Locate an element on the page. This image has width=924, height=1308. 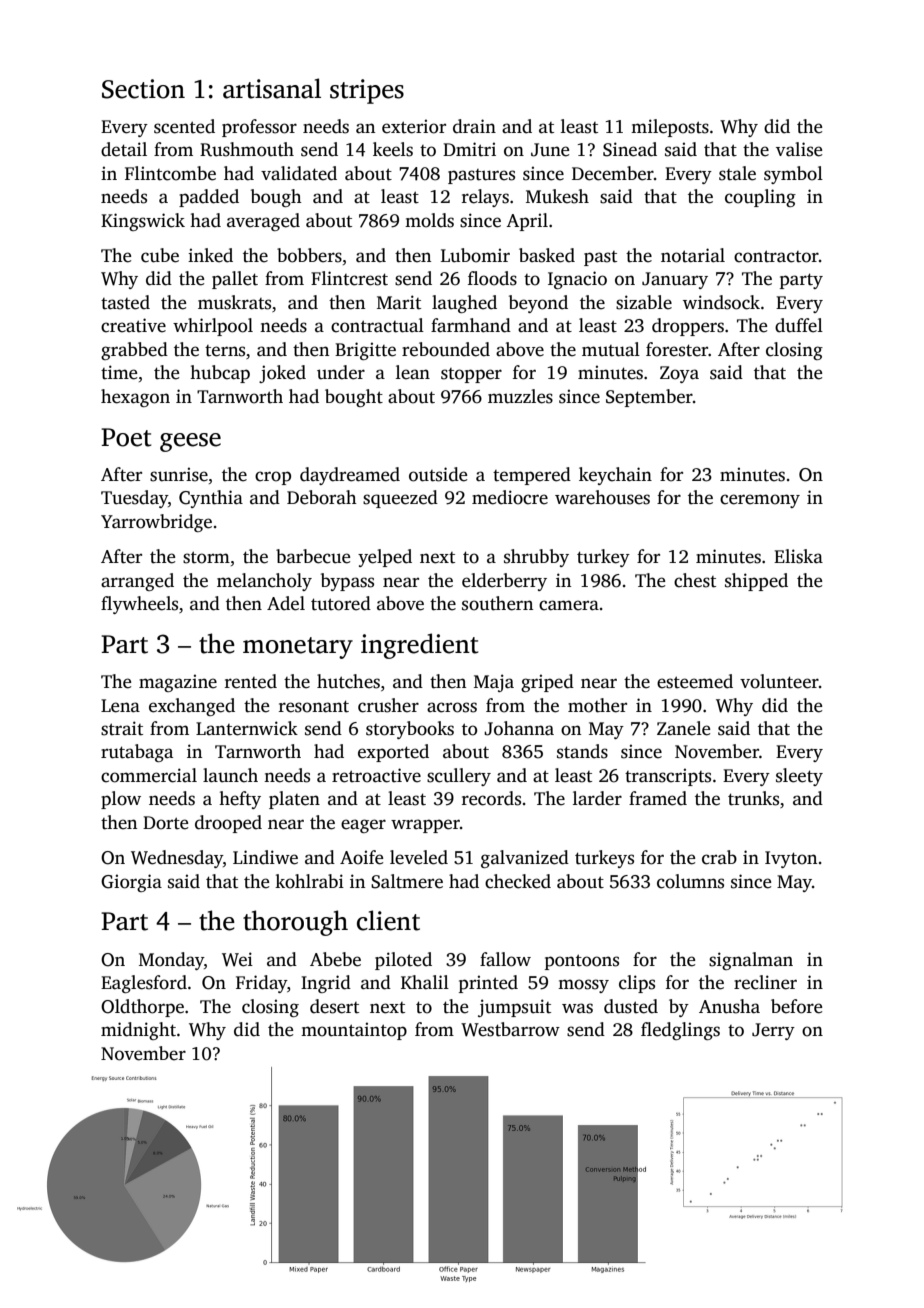
flywheels is located at coordinates (139, 605).
